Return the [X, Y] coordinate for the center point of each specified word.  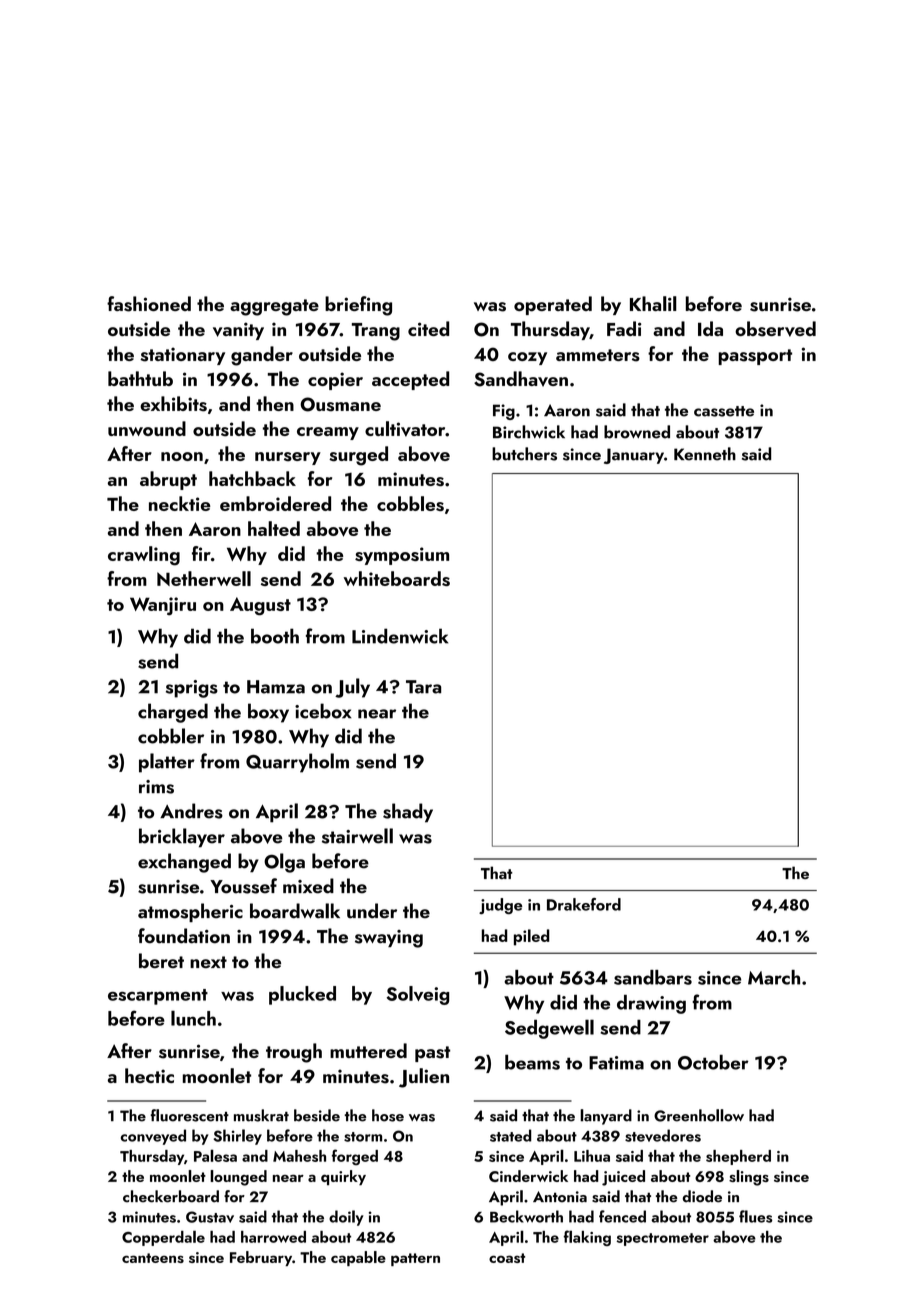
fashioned [149, 304]
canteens [153, 1258]
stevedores [663, 1135]
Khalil [653, 303]
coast [507, 1258]
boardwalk [295, 911]
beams [532, 1062]
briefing [358, 306]
